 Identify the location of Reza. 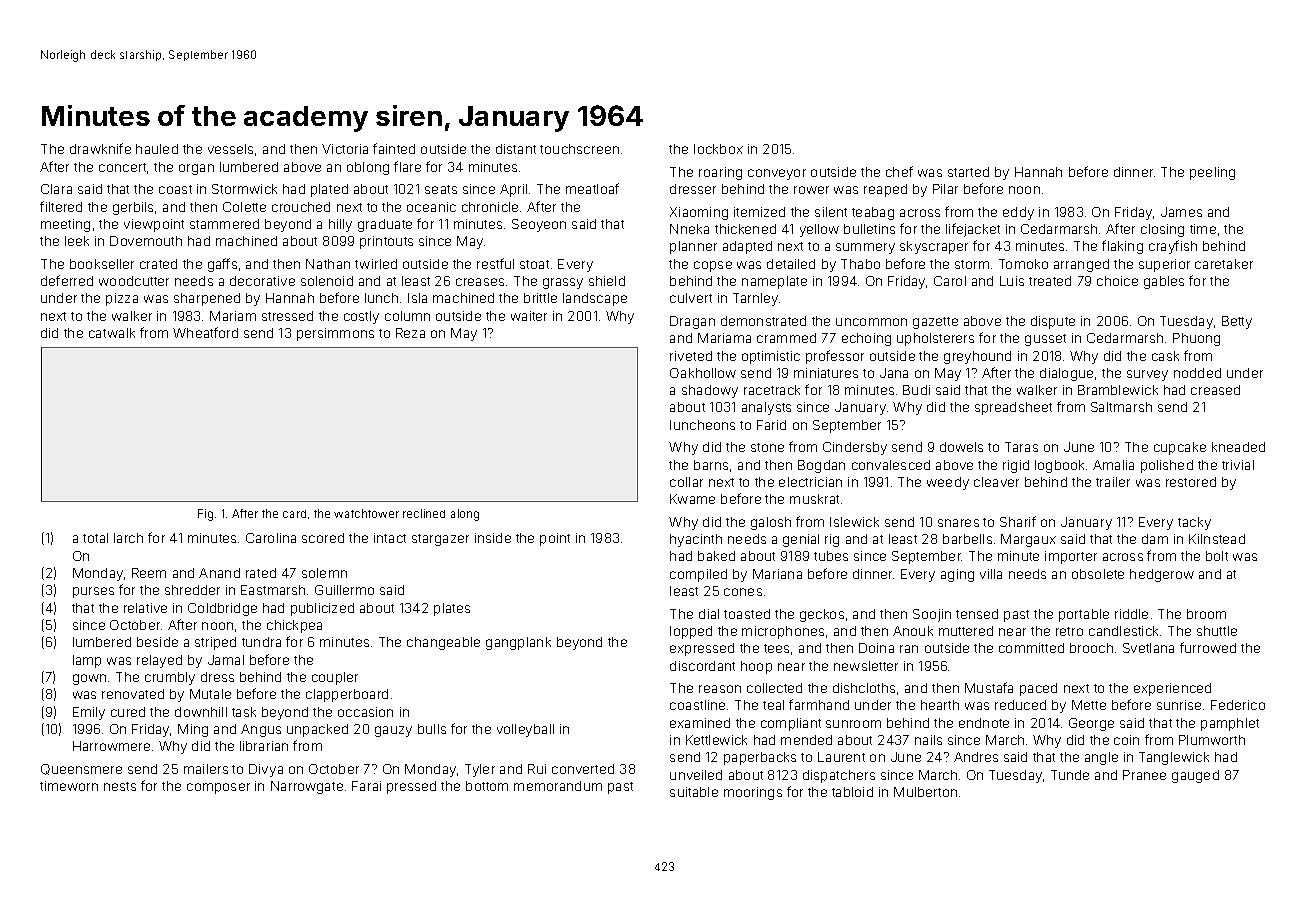
(410, 333).
